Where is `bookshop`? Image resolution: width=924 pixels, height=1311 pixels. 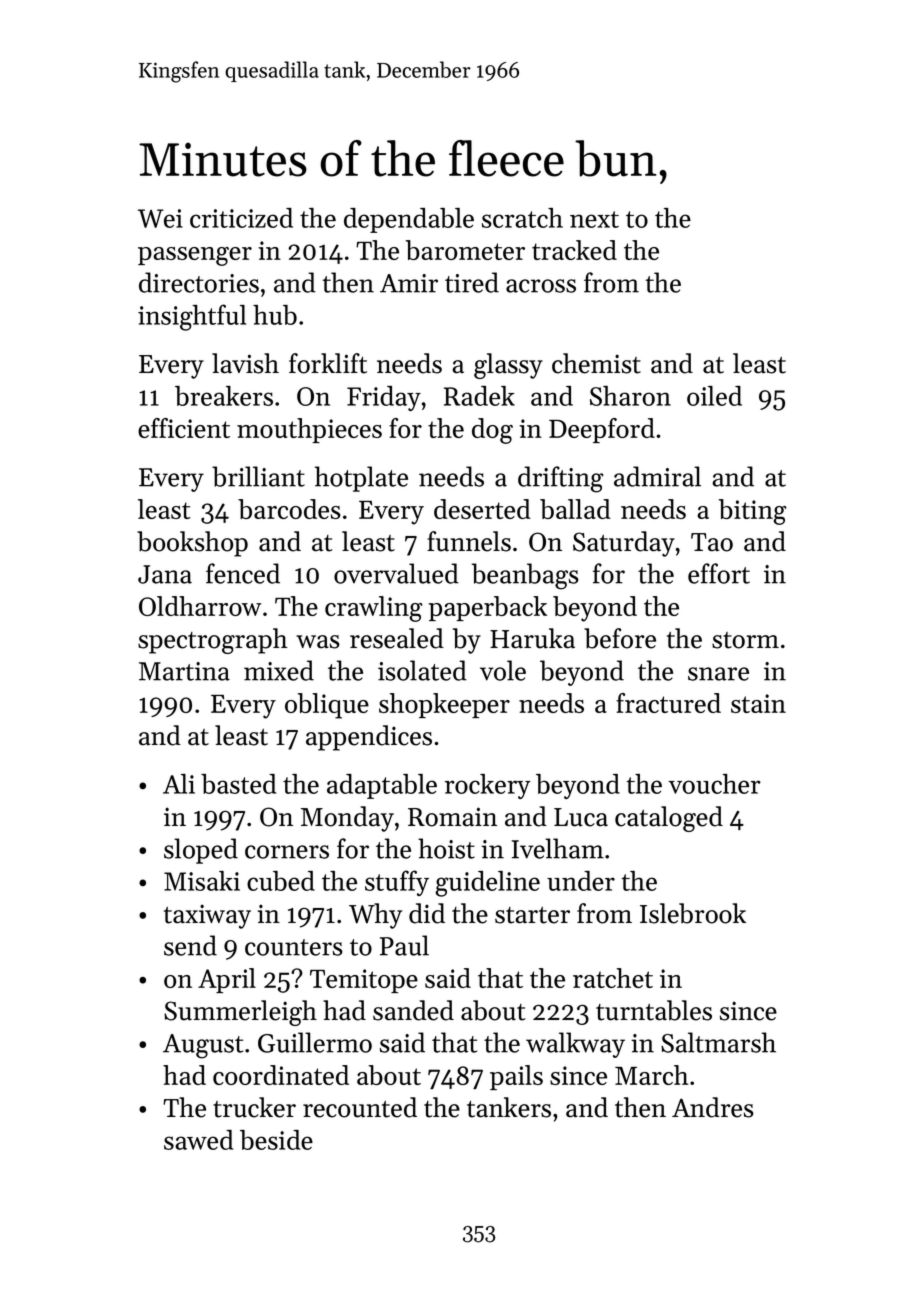
bookshop is located at coordinates (192, 544).
